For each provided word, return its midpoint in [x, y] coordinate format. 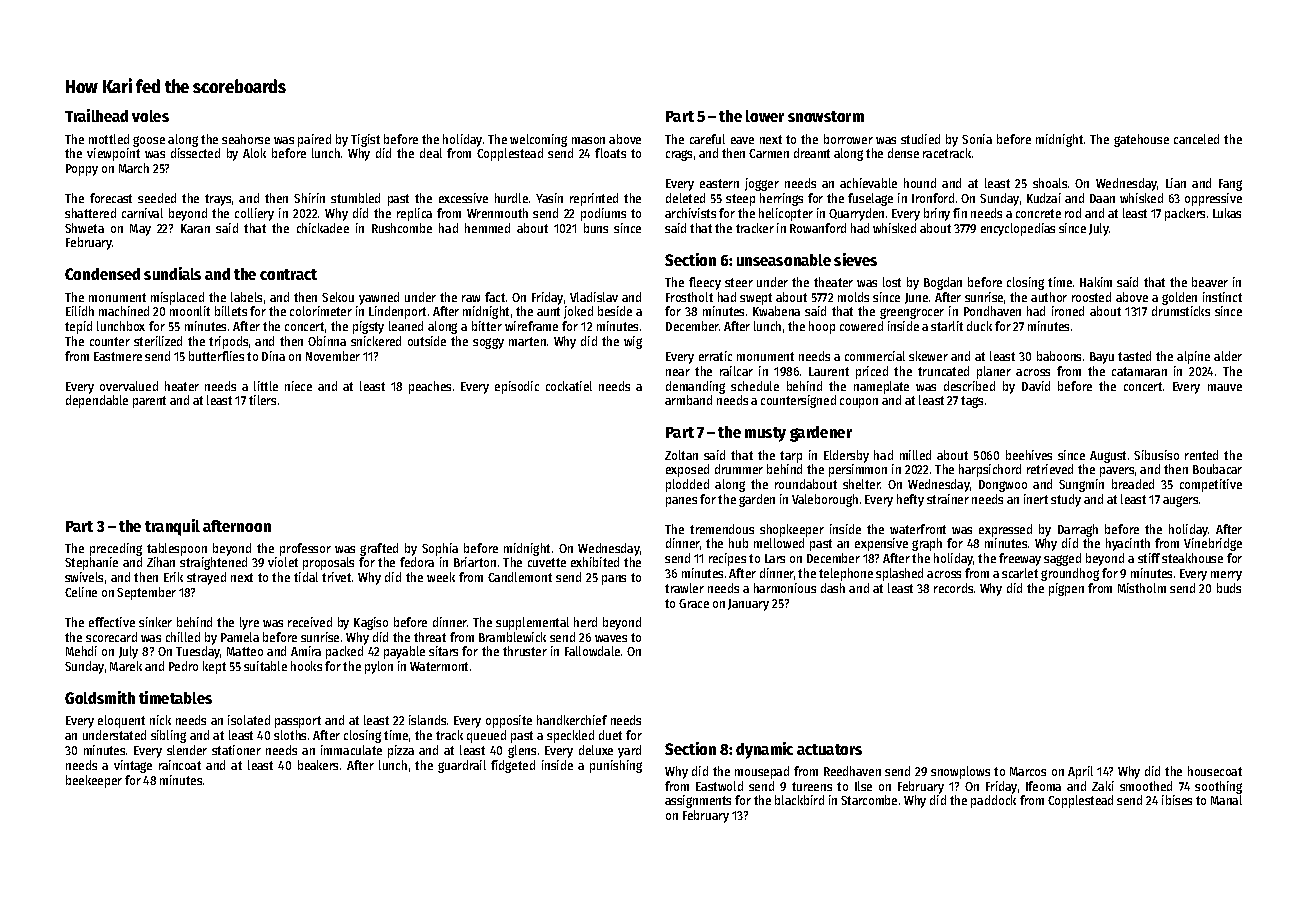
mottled [109, 139]
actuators [829, 749]
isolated [249, 720]
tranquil [172, 527]
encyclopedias [1018, 229]
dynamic [764, 750]
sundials [172, 273]
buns [596, 228]
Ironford [933, 198]
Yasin [549, 198]
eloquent [121, 721]
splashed [899, 574]
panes [681, 502]
